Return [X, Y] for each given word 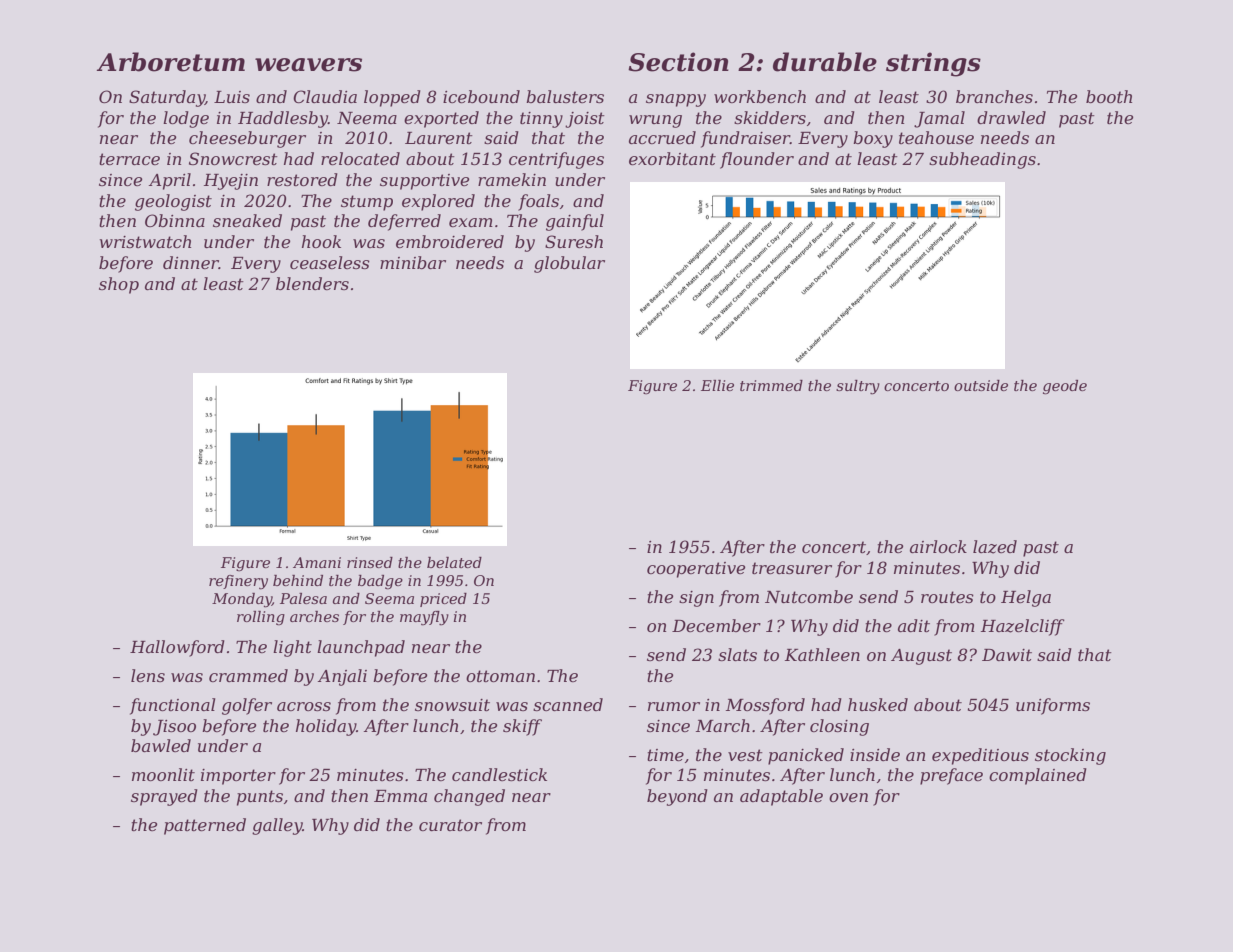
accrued [662, 137]
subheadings [982, 160]
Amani [317, 562]
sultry [858, 387]
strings [933, 64]
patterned [205, 826]
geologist [173, 202]
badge [380, 582]
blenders [312, 283]
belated [454, 562]
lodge [186, 119]
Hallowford [177, 648]
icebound [481, 96]
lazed [995, 547]
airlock [938, 546]
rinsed [370, 562]
